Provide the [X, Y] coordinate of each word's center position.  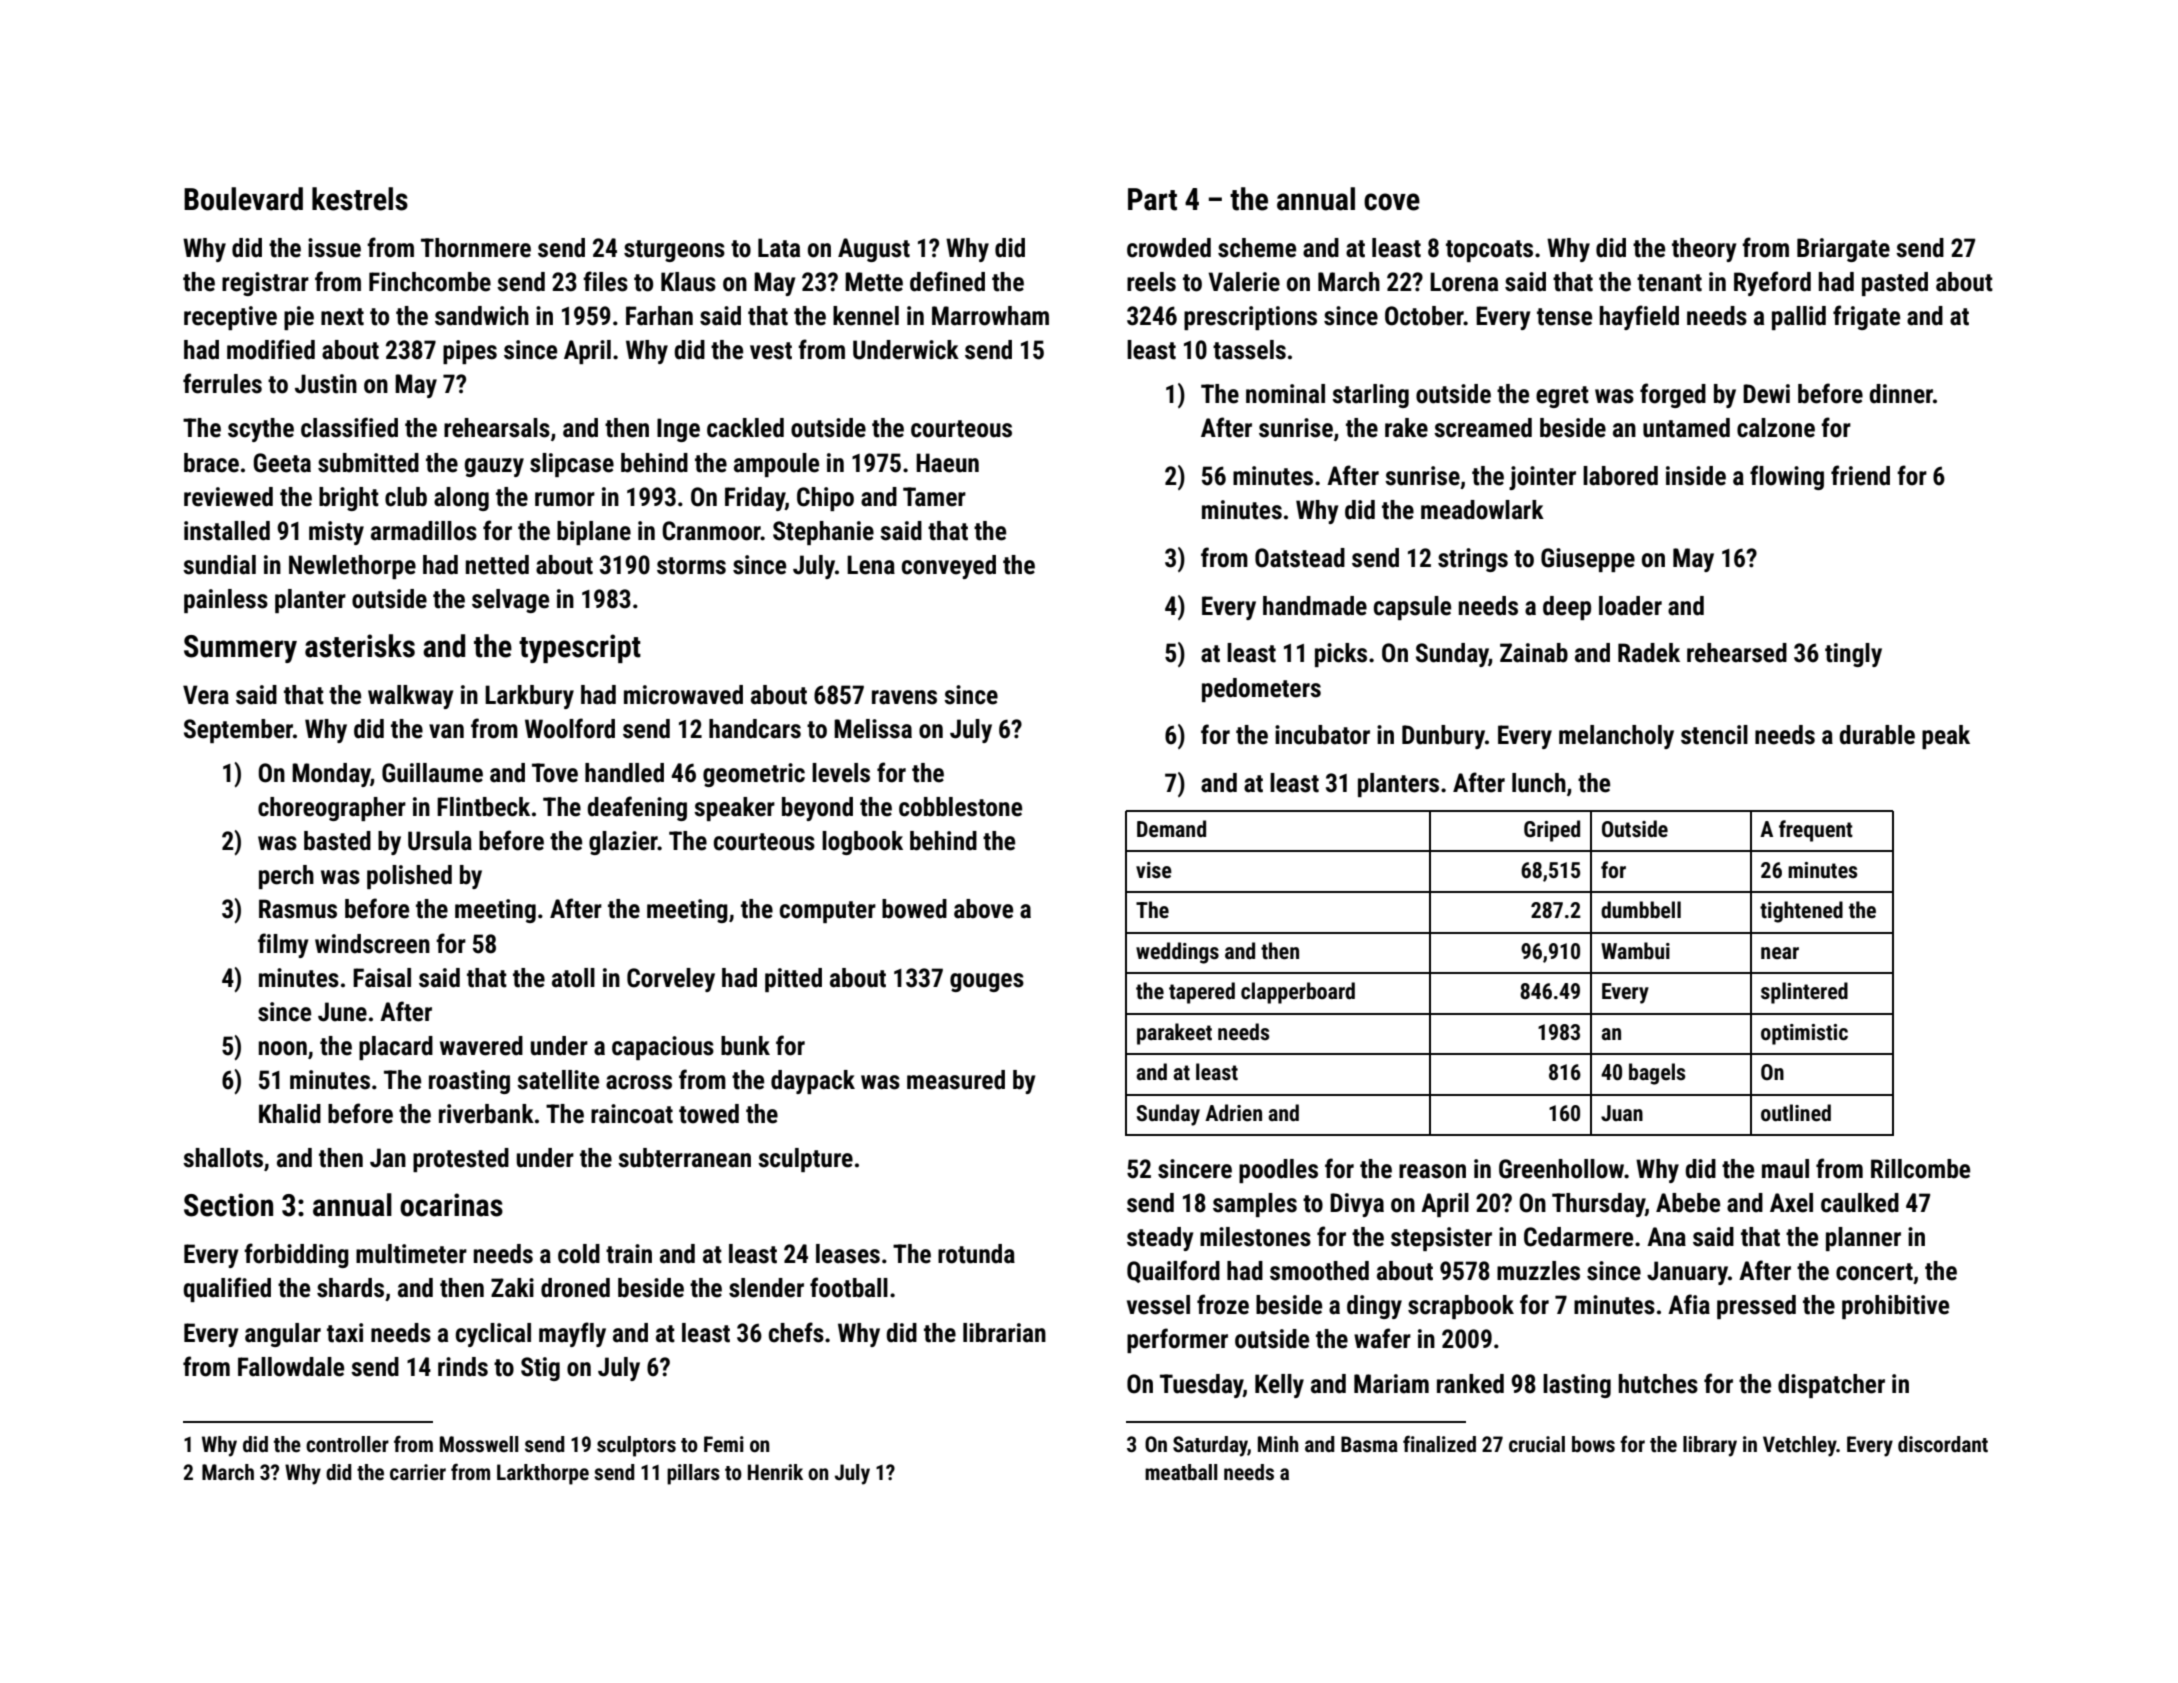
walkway [410, 697]
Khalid [290, 1114]
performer [1177, 1340]
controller [347, 1444]
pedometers [1261, 690]
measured [956, 1080]
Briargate [1843, 250]
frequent [1816, 831]
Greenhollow [1561, 1169]
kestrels [360, 199]
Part [1152, 199]
